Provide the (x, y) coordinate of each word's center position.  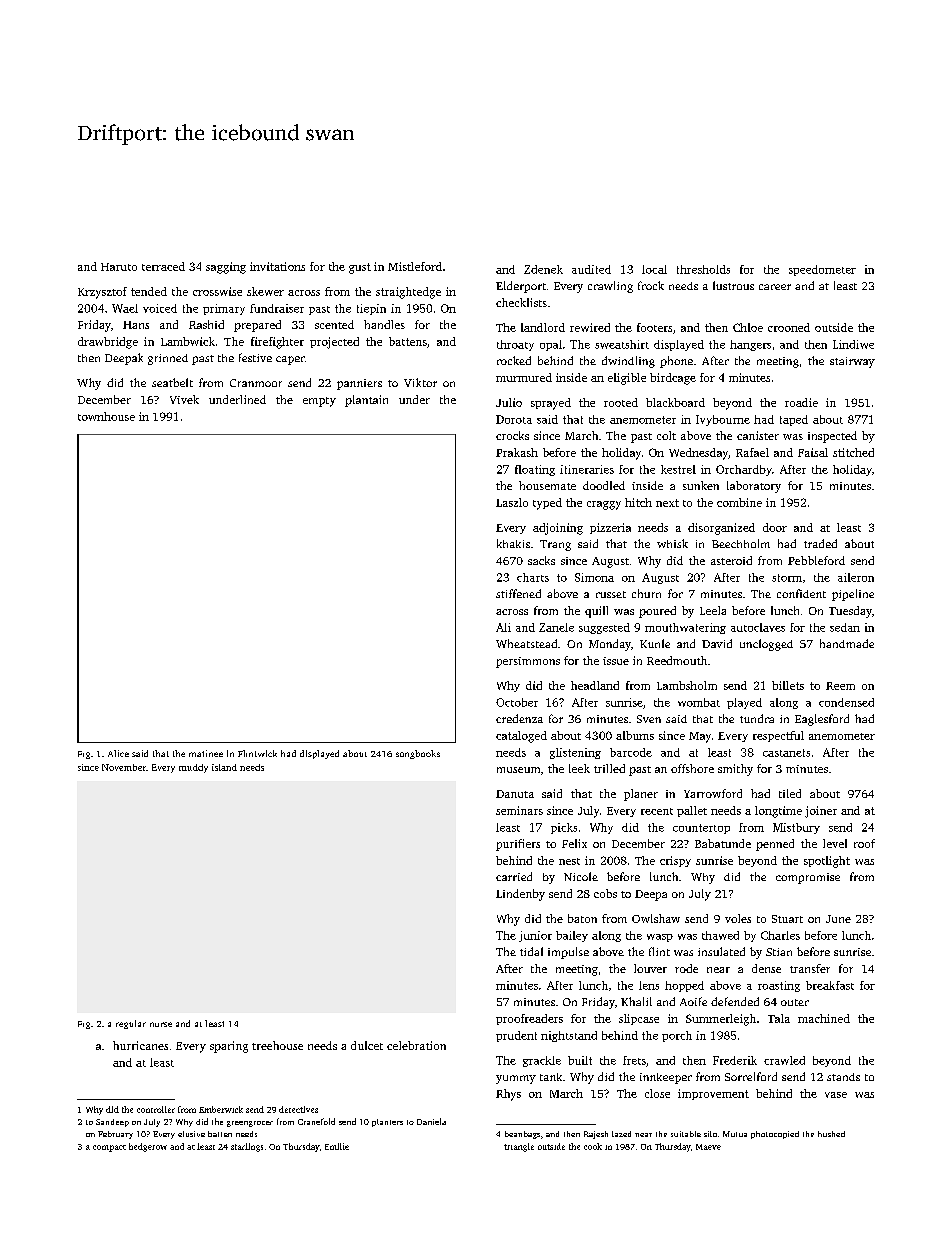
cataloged (521, 737)
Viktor (420, 382)
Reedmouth (677, 660)
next (667, 503)
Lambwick (188, 341)
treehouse (277, 1045)
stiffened (518, 593)
